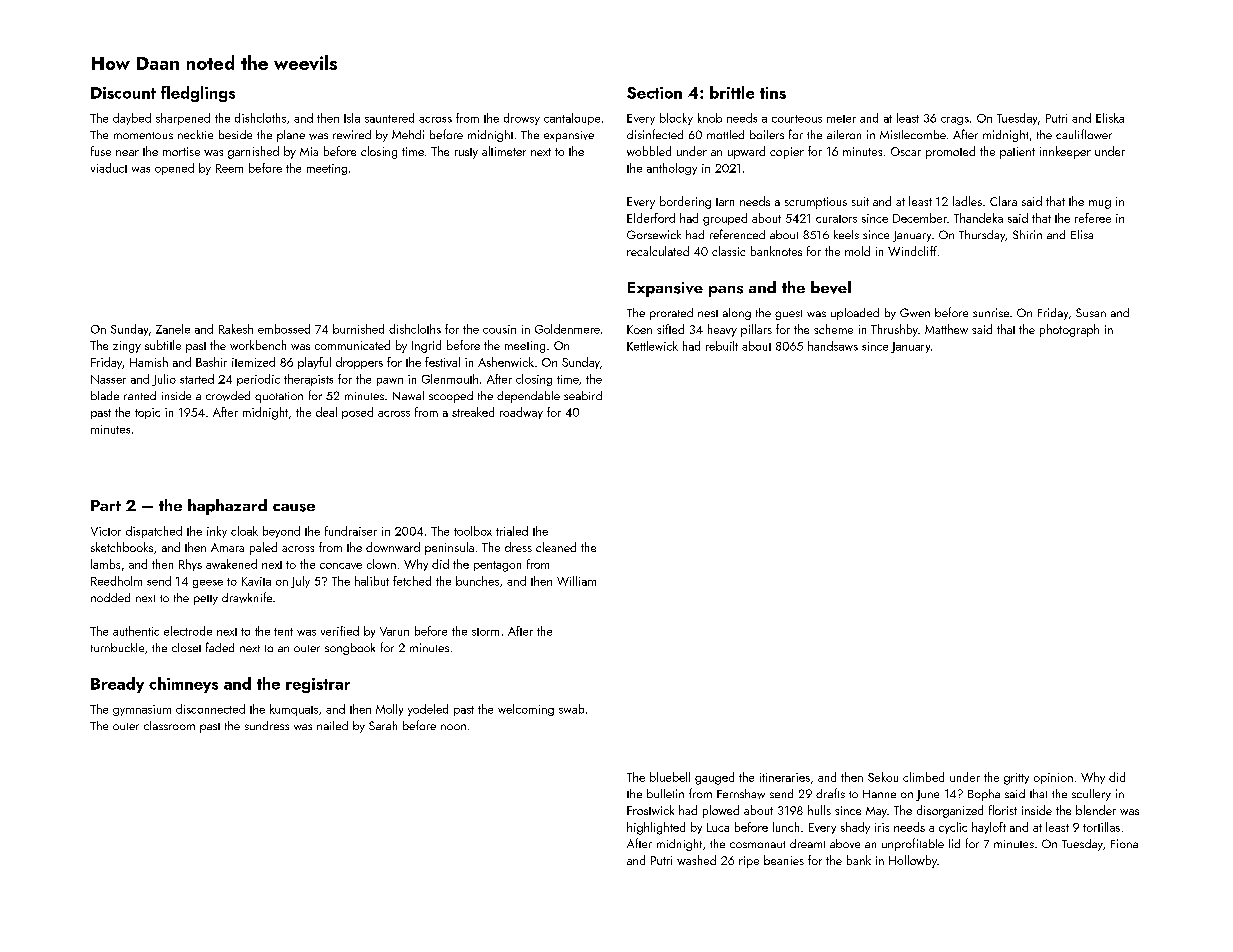 The image size is (1233, 952). What do you see at coordinates (923, 777) in the image?
I see `climbed` at bounding box center [923, 777].
